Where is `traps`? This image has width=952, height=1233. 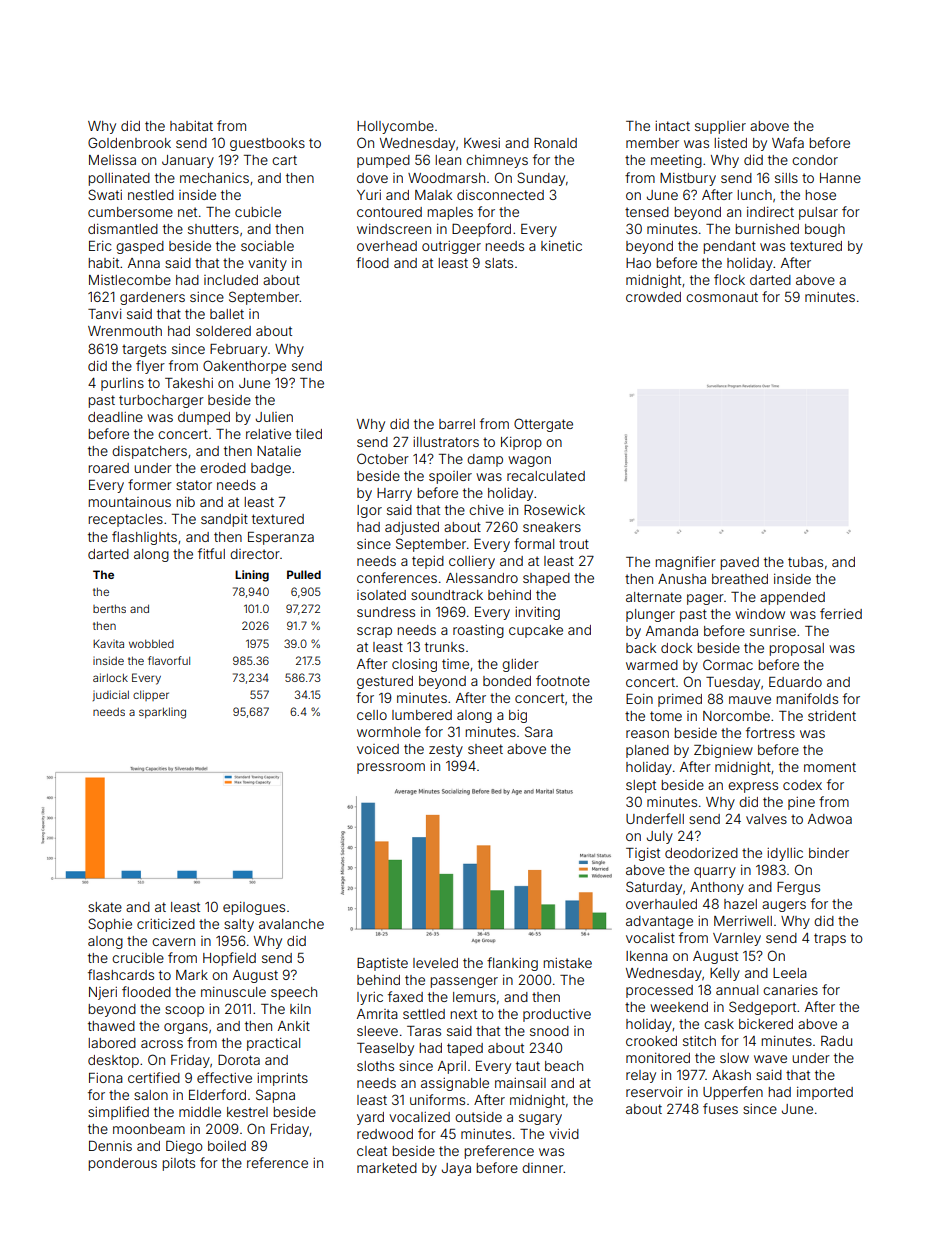
traps is located at coordinates (830, 939).
